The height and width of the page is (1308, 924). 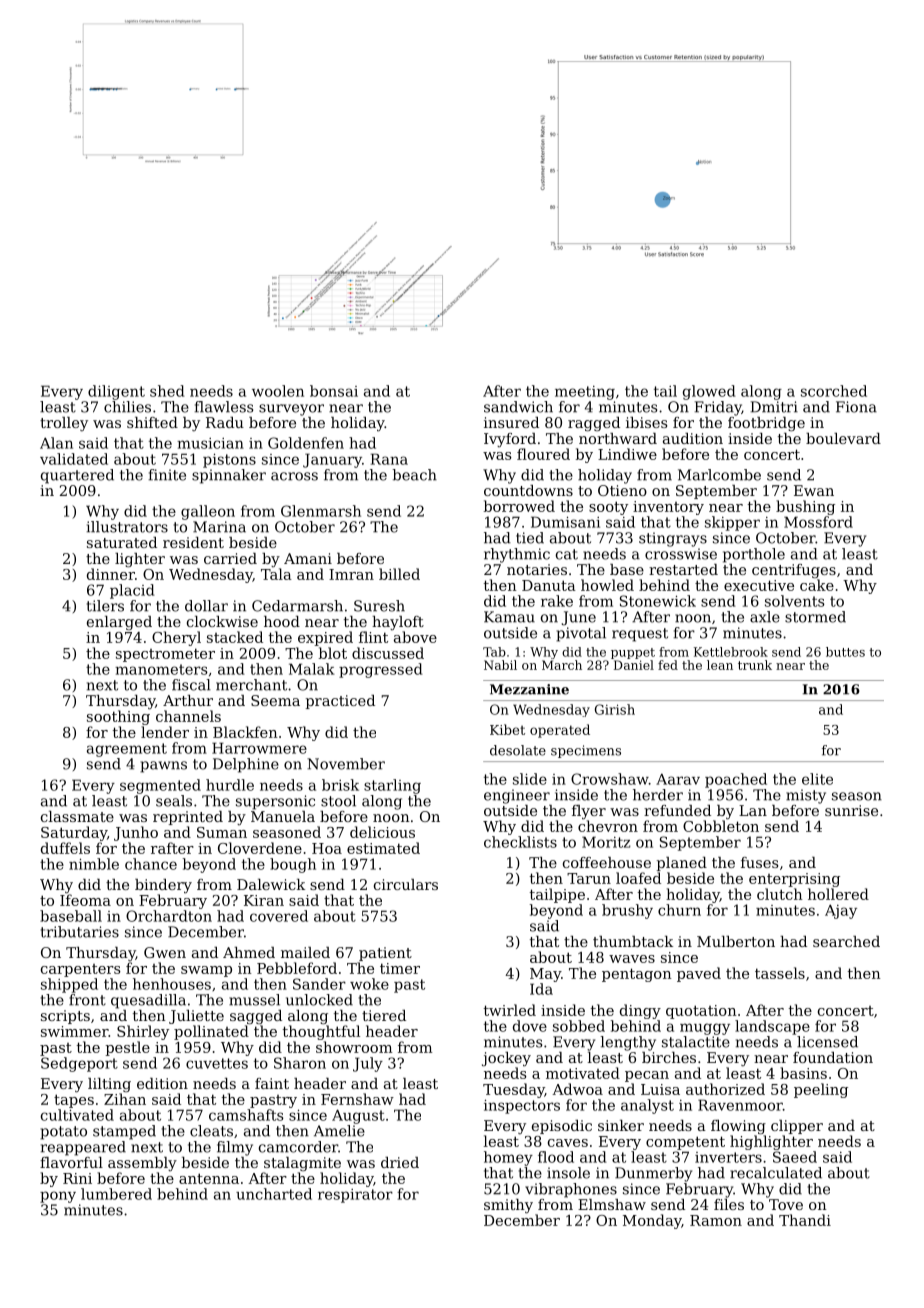 I want to click on shed, so click(x=167, y=391).
